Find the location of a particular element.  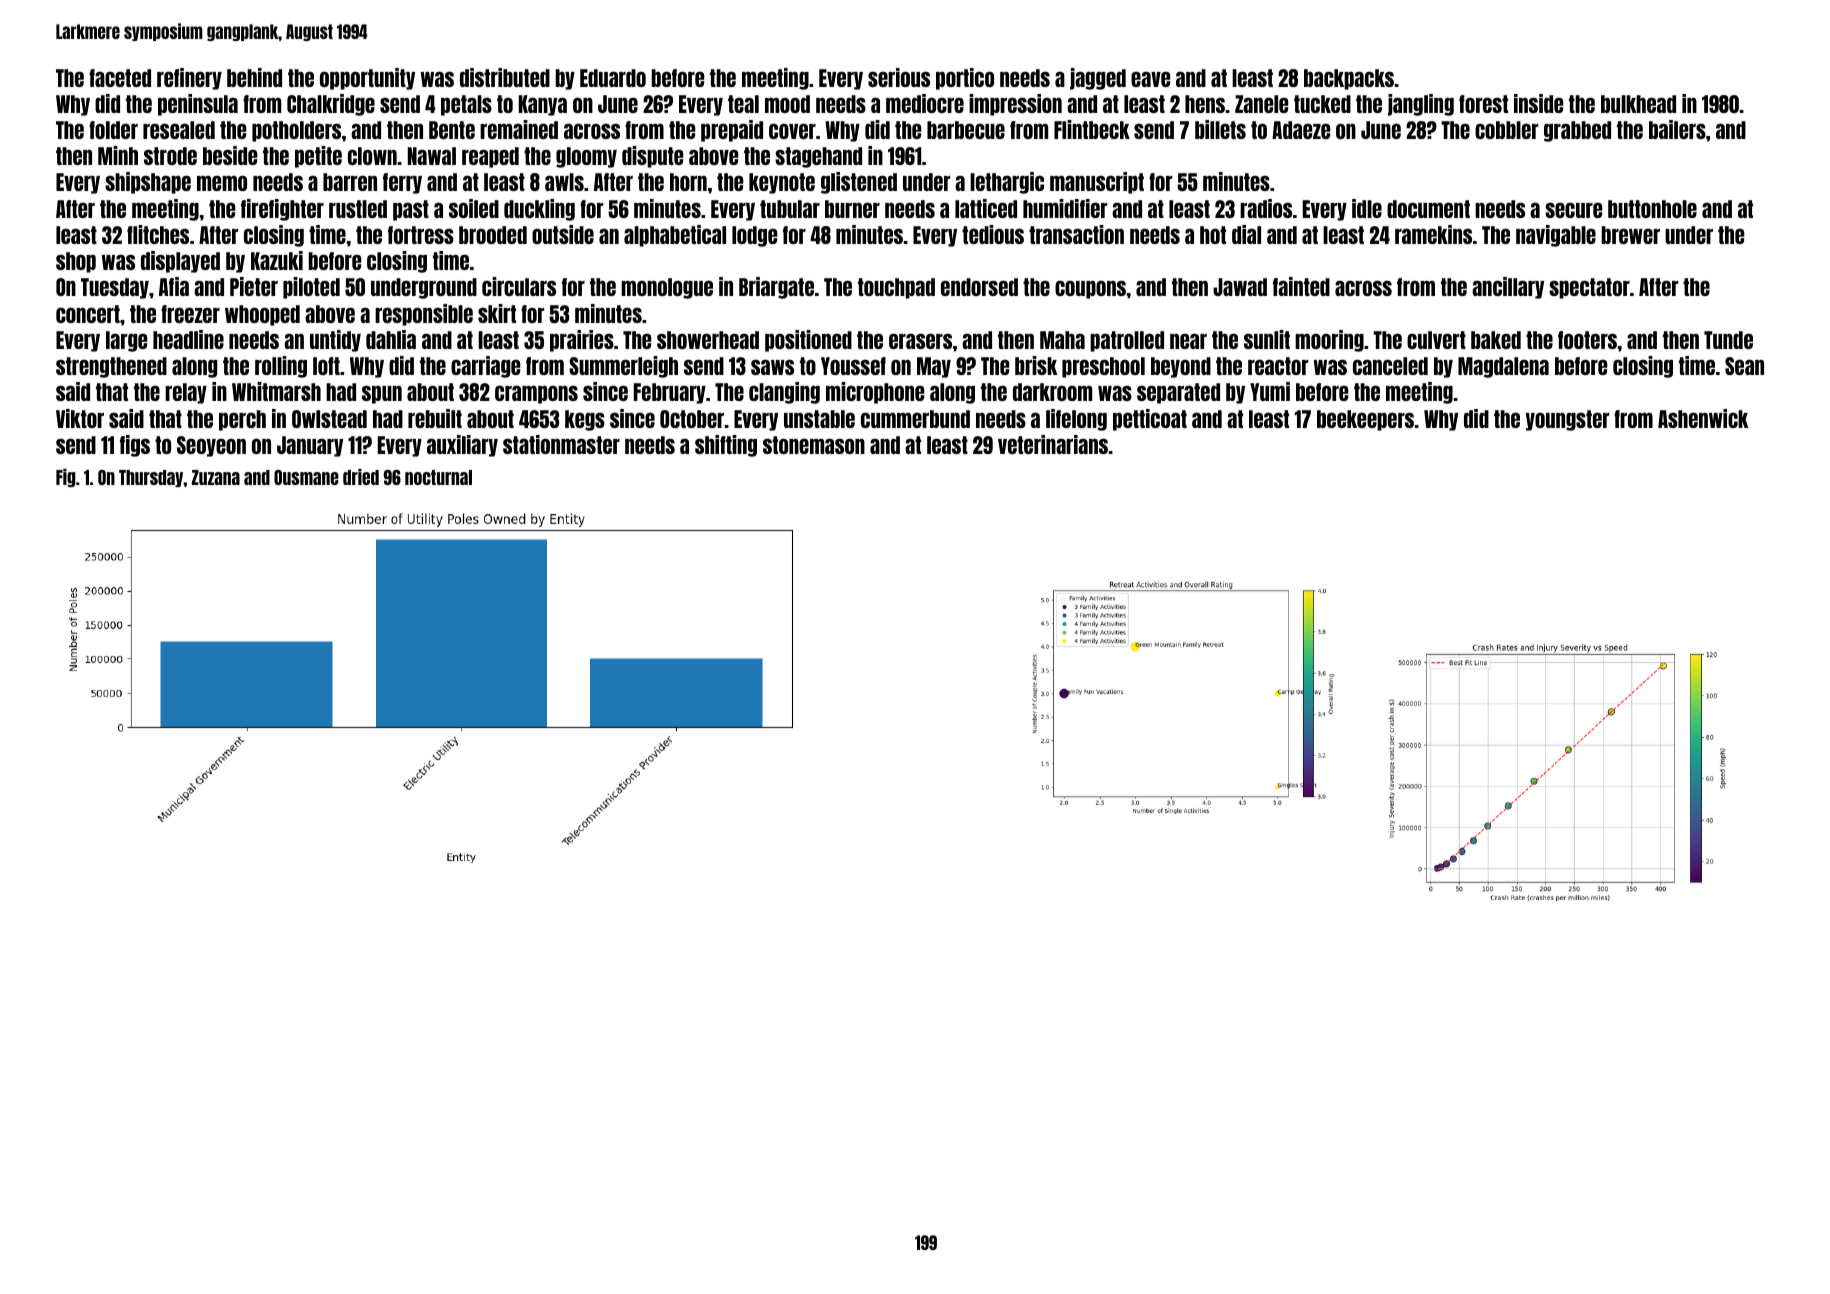

tedious is located at coordinates (993, 234).
